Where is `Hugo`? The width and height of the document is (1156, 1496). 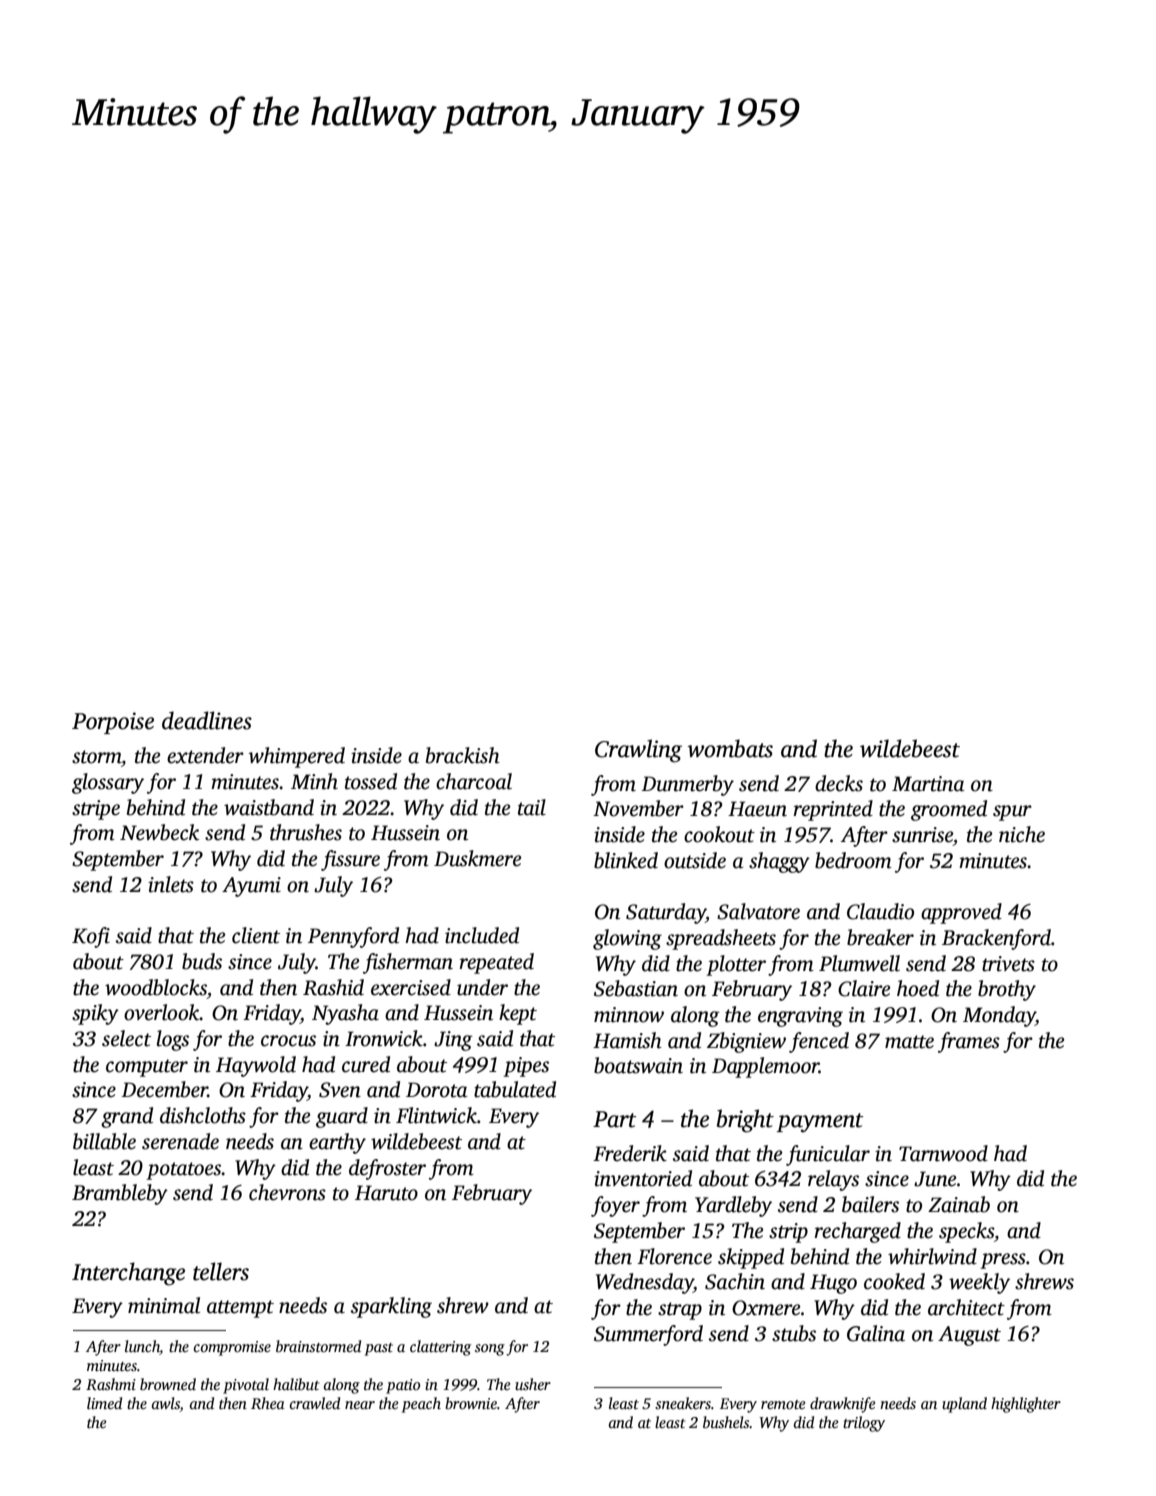 Hugo is located at coordinates (833, 1284).
